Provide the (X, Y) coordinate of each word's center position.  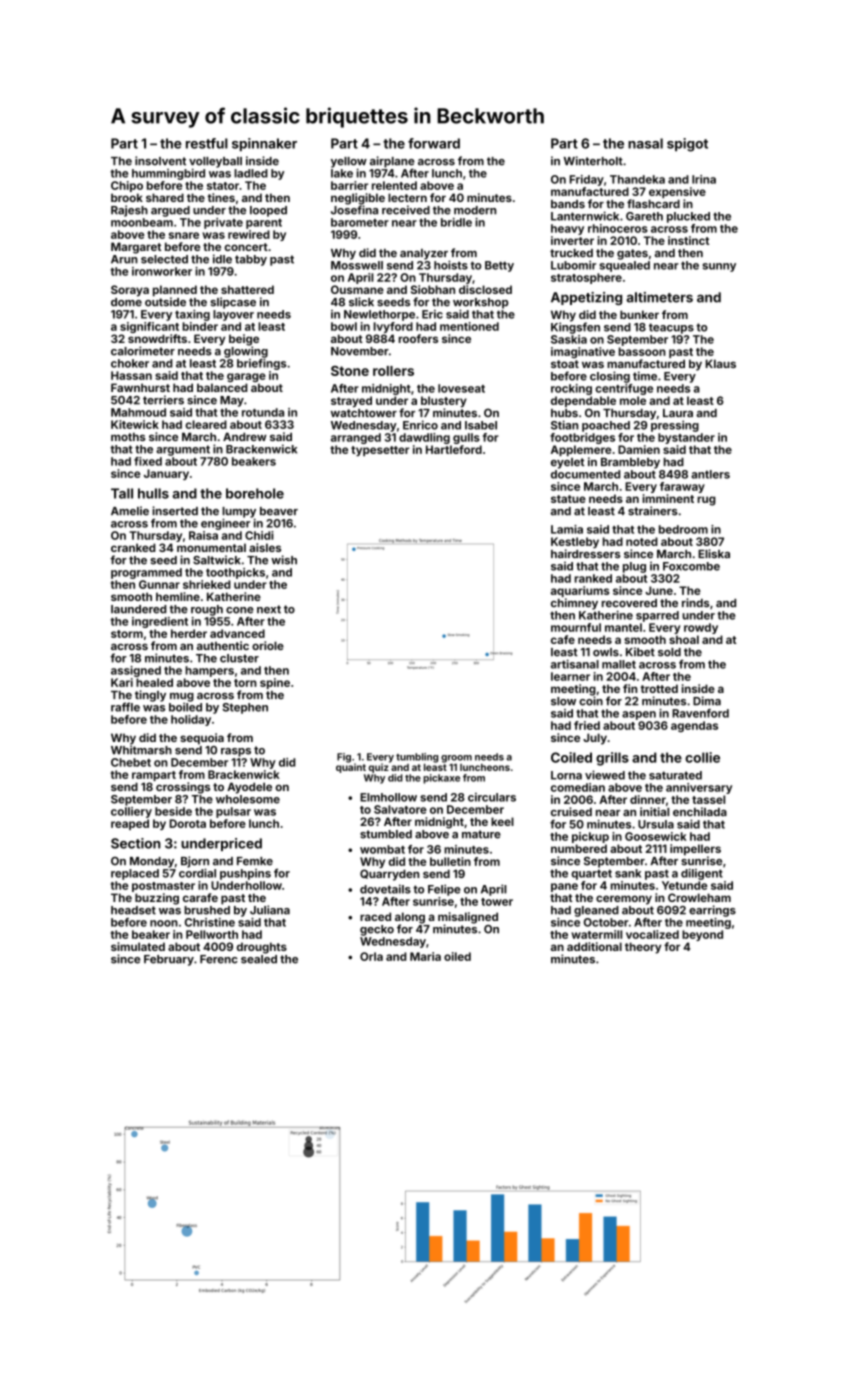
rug (706, 501)
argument (183, 450)
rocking (571, 389)
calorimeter (143, 351)
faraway (682, 487)
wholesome (248, 799)
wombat (382, 849)
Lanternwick (585, 216)
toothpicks (235, 573)
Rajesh (129, 211)
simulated (138, 946)
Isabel (481, 425)
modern (475, 210)
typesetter (380, 451)
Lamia (567, 529)
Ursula (656, 824)
